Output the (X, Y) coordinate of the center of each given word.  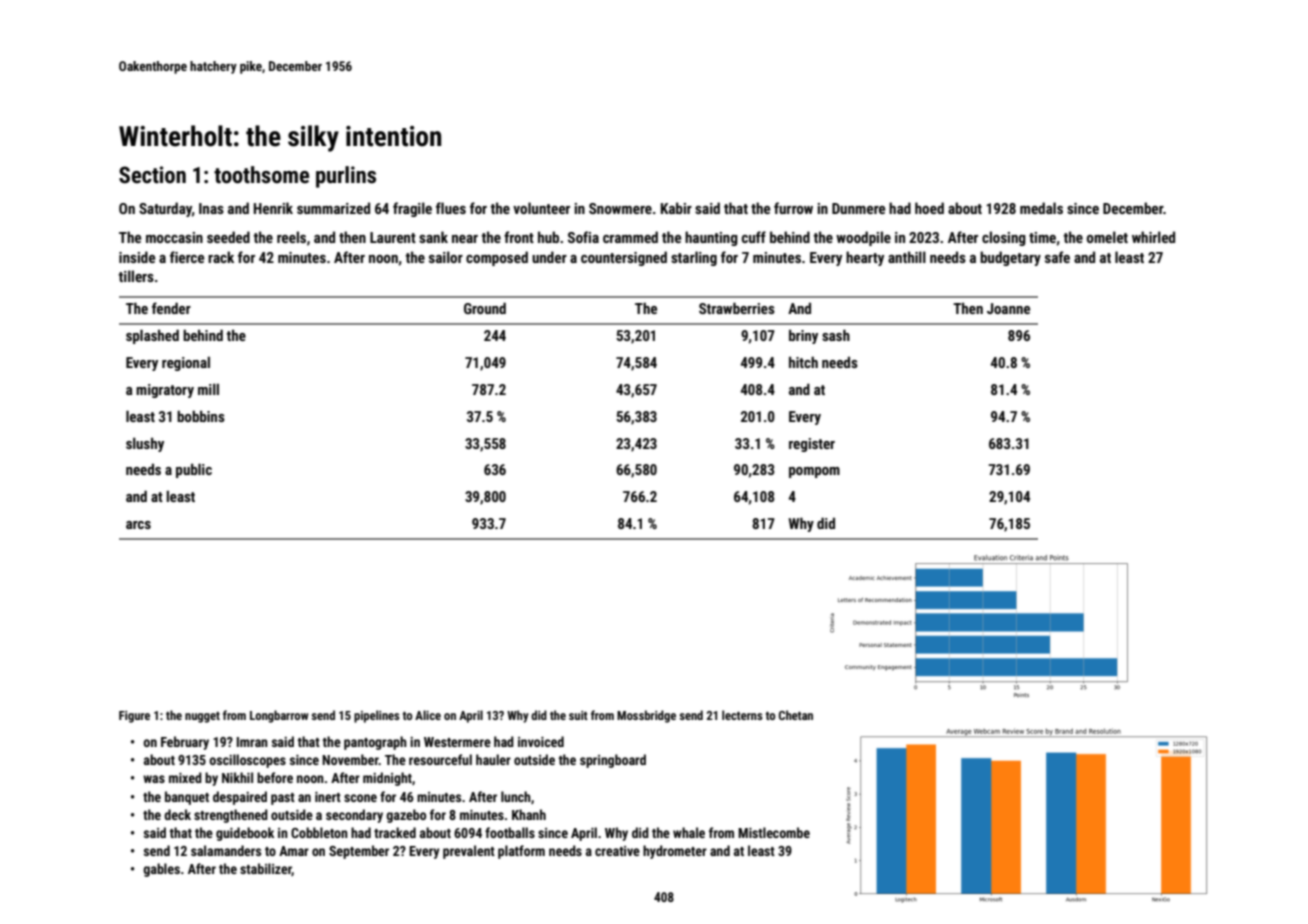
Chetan (796, 715)
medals (1041, 208)
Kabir (676, 208)
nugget (202, 717)
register (812, 445)
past (283, 799)
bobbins (201, 416)
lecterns (742, 715)
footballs (510, 832)
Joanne (1008, 308)
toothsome (261, 175)
